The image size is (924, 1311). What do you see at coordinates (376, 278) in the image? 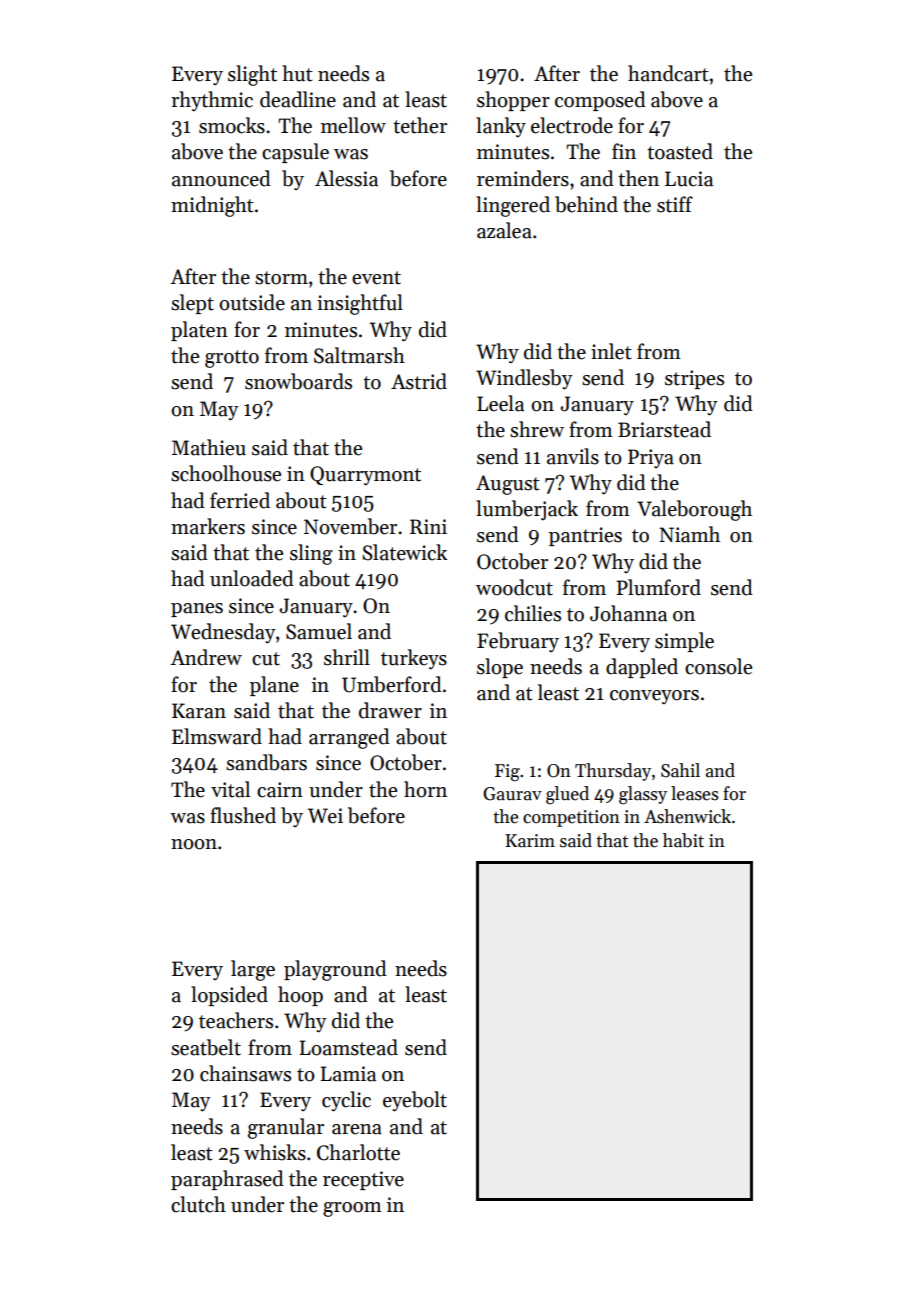
I see `event` at bounding box center [376, 278].
